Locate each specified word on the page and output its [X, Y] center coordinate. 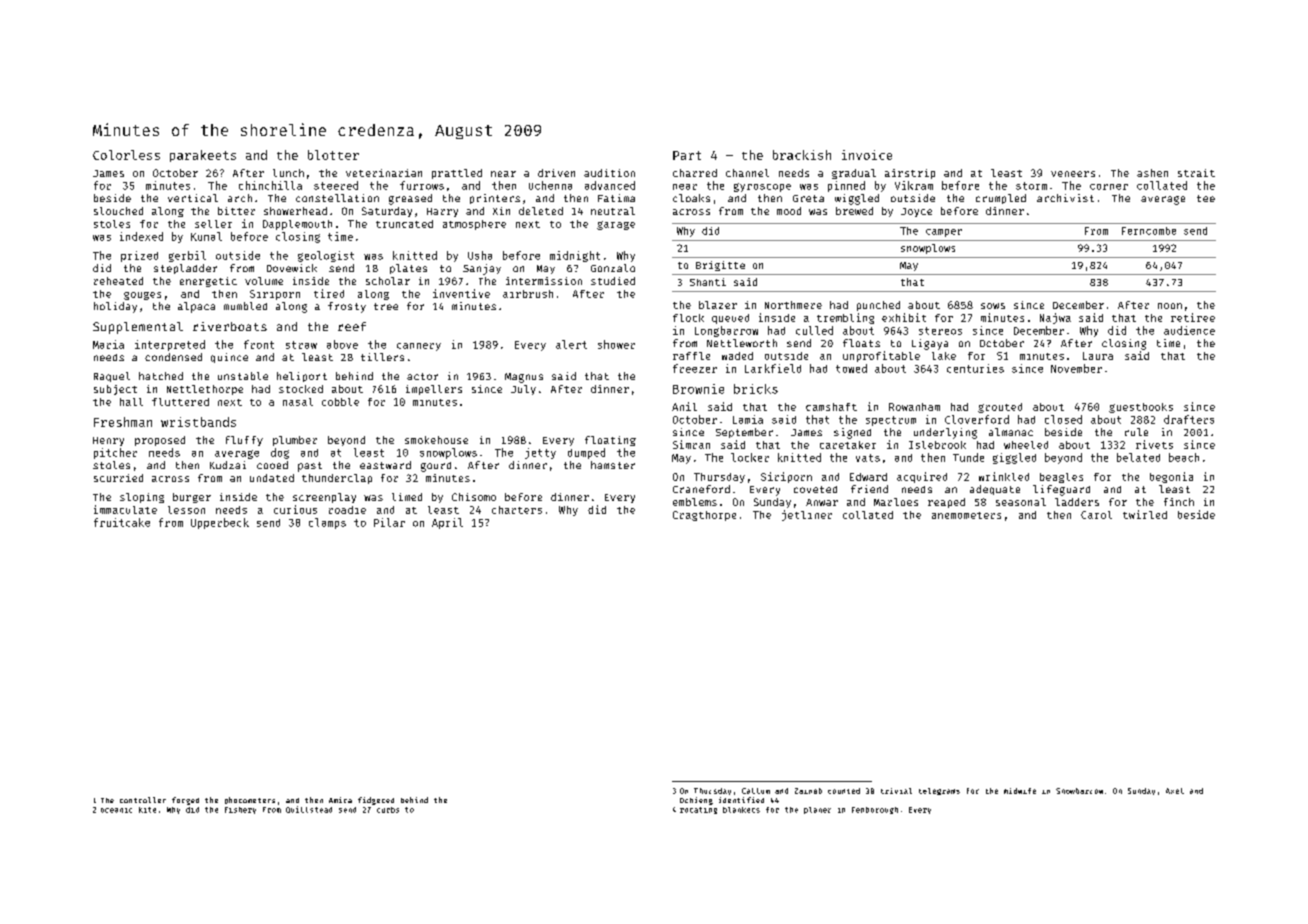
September [744, 433]
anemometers [966, 515]
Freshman [123, 422]
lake [944, 356]
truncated [404, 224]
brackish [802, 155]
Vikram [914, 185]
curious [295, 509]
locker [750, 457]
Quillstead [309, 809]
